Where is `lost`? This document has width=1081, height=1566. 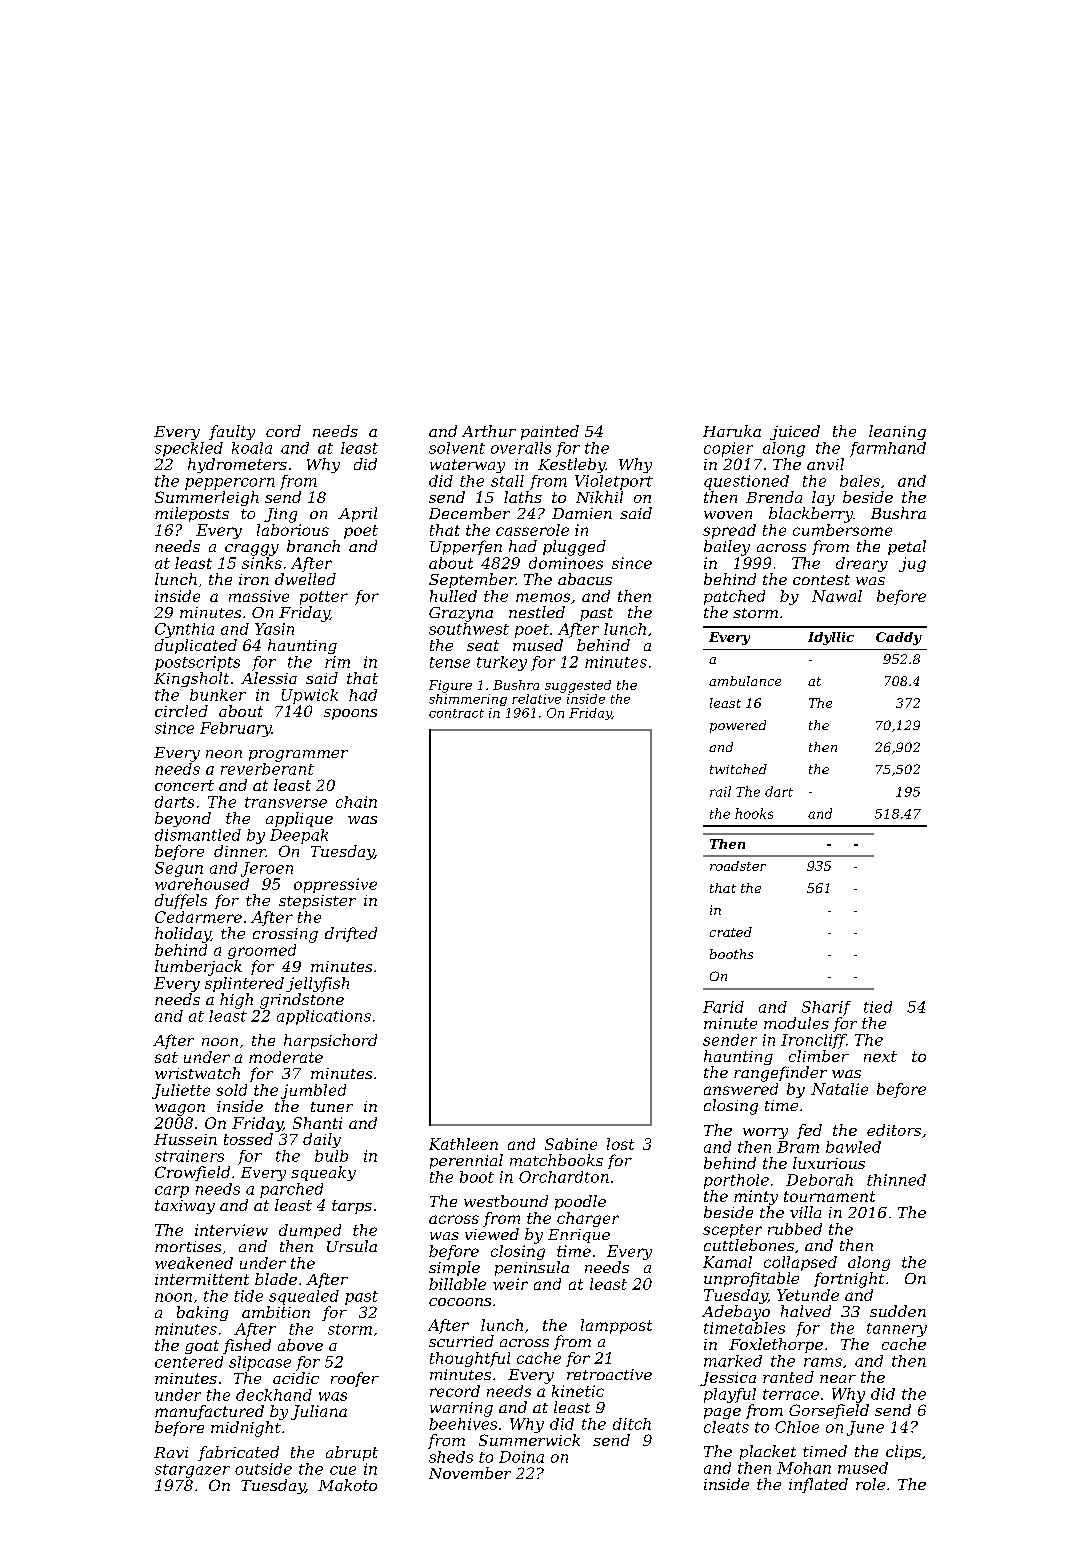
lost is located at coordinates (620, 1144).
